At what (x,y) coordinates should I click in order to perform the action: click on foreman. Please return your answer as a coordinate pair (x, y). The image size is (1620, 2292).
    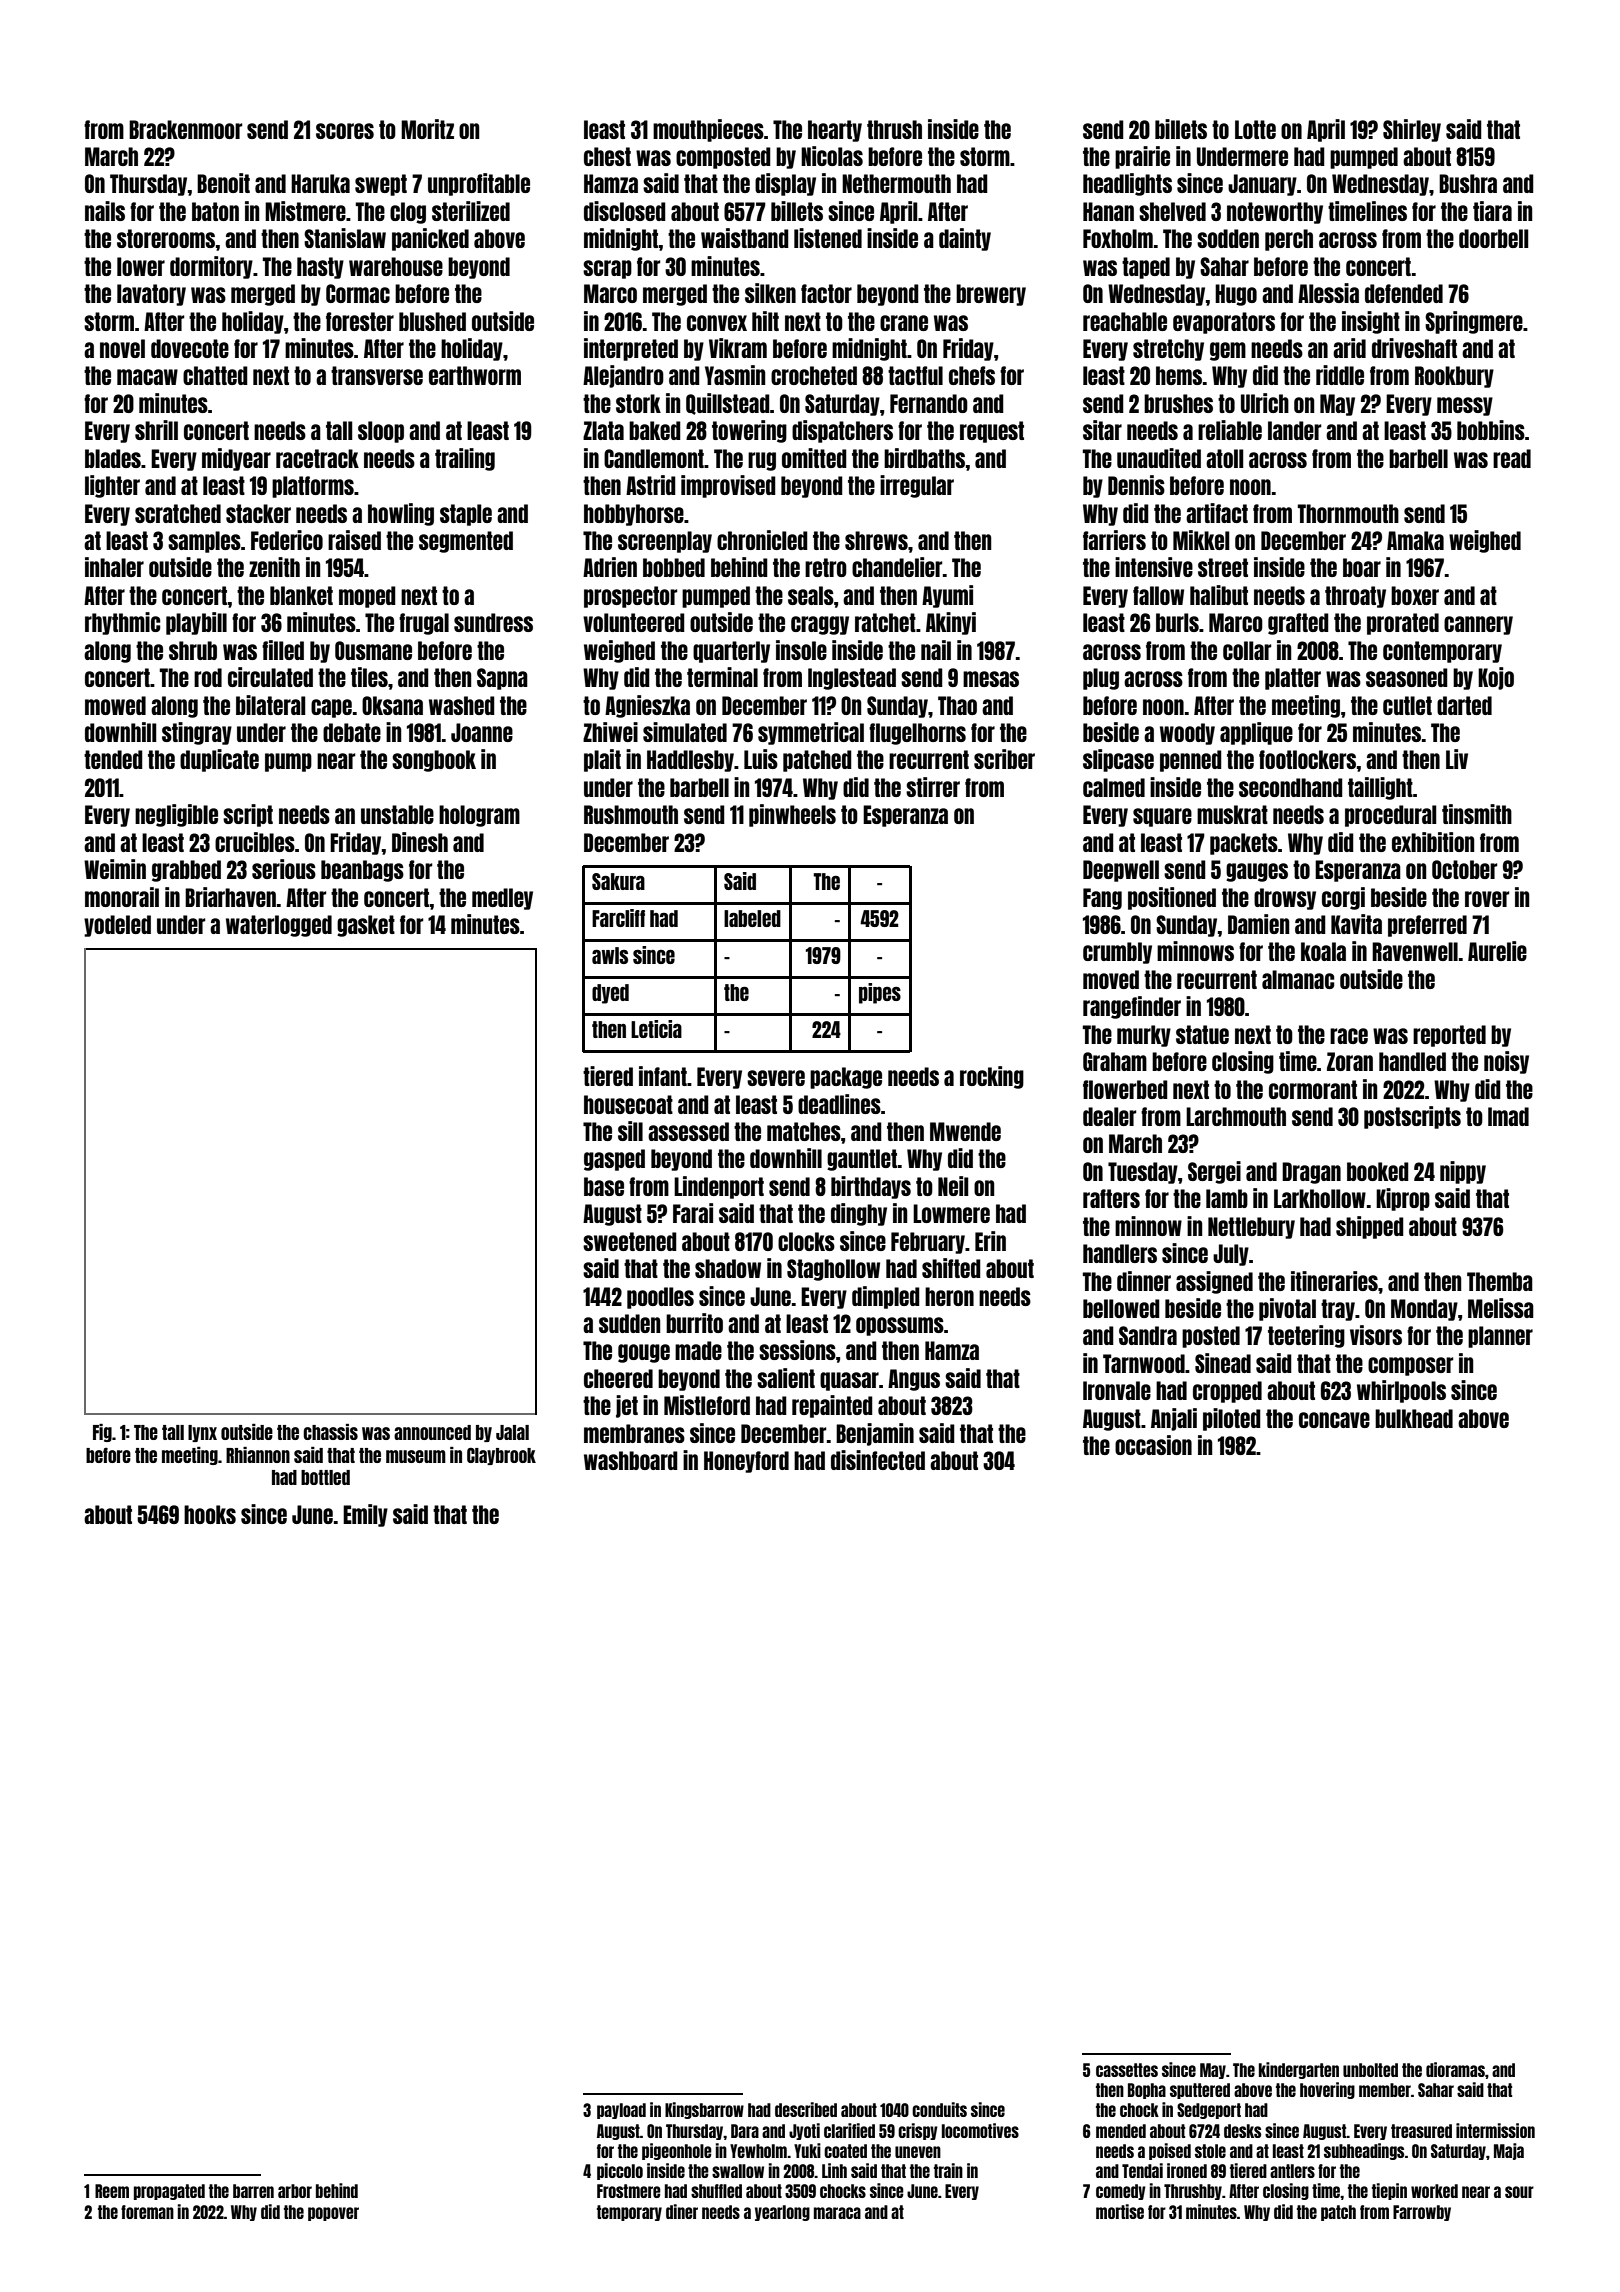
    Looking at the image, I should click on (147, 2212).
